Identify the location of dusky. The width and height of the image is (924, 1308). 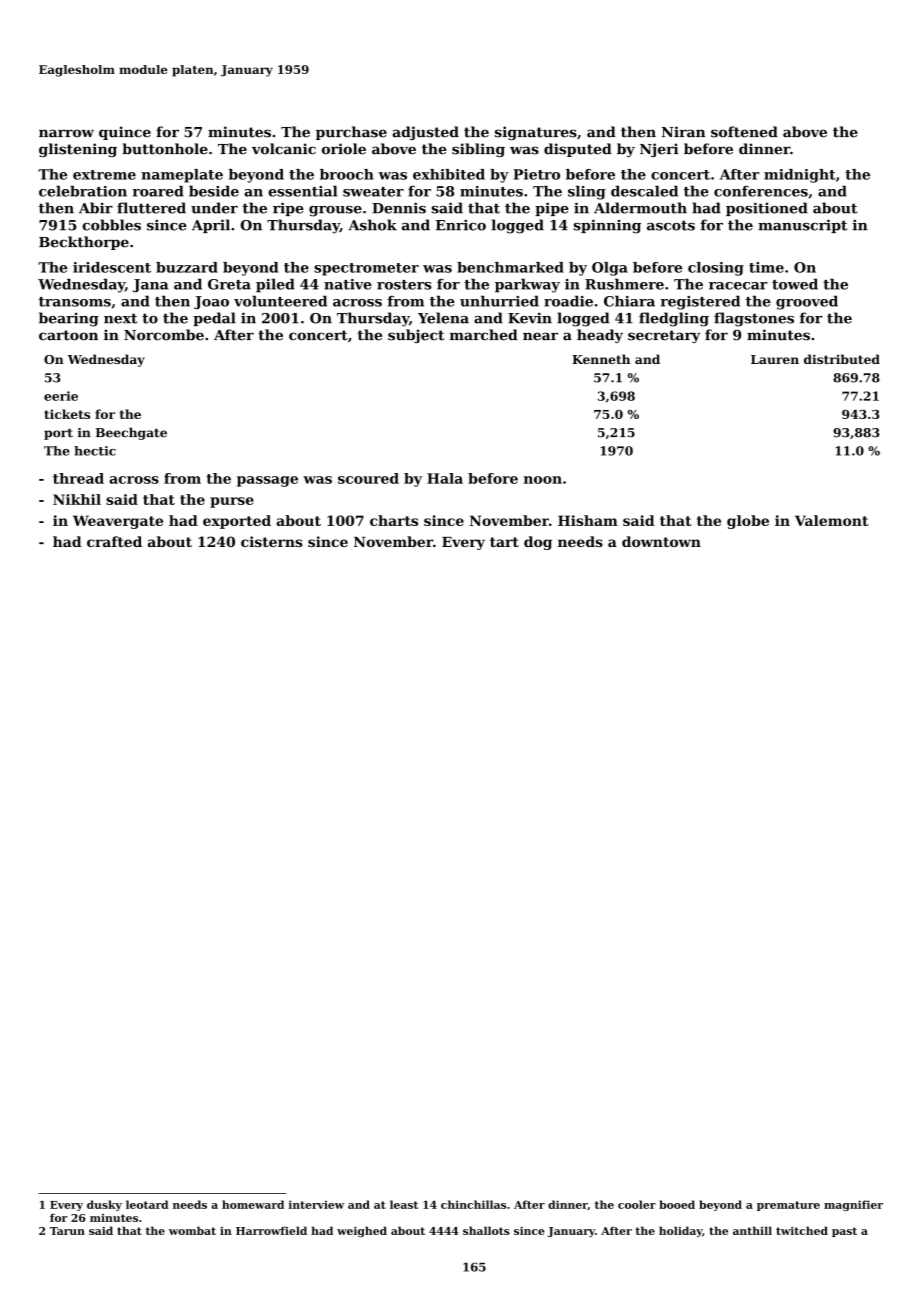
(104, 1205).
